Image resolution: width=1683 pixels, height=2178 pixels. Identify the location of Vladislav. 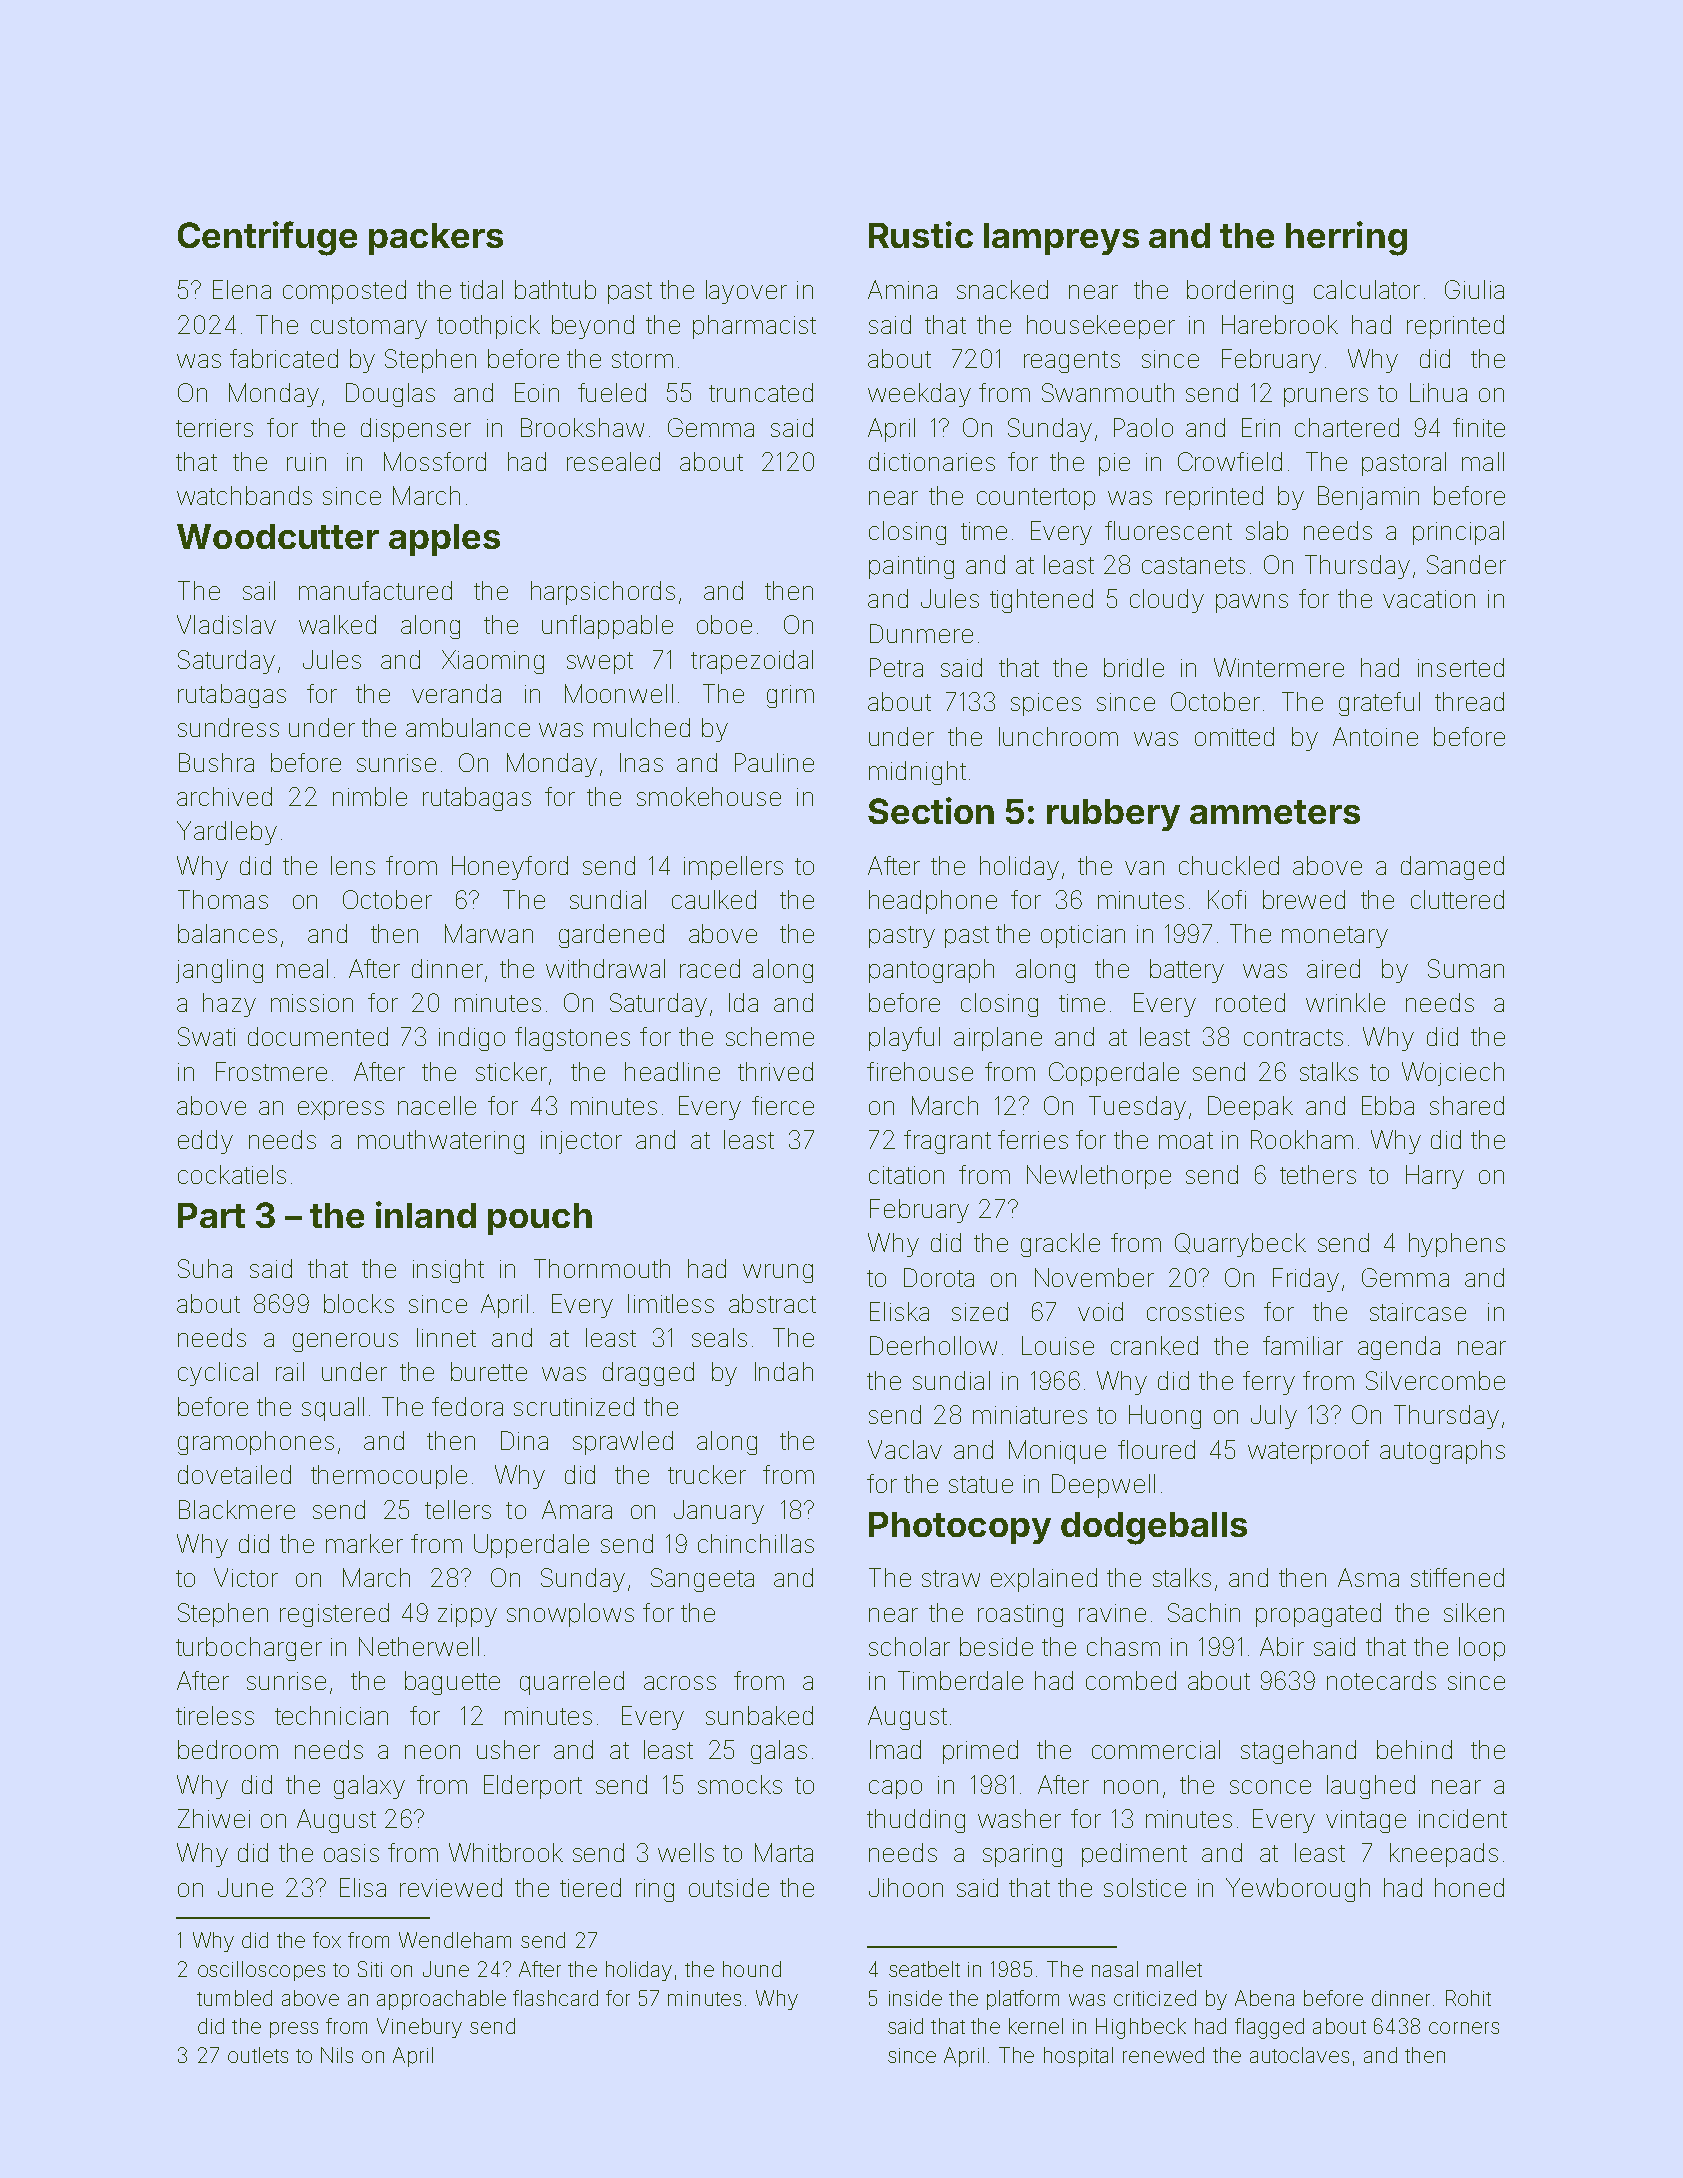
(226, 624).
